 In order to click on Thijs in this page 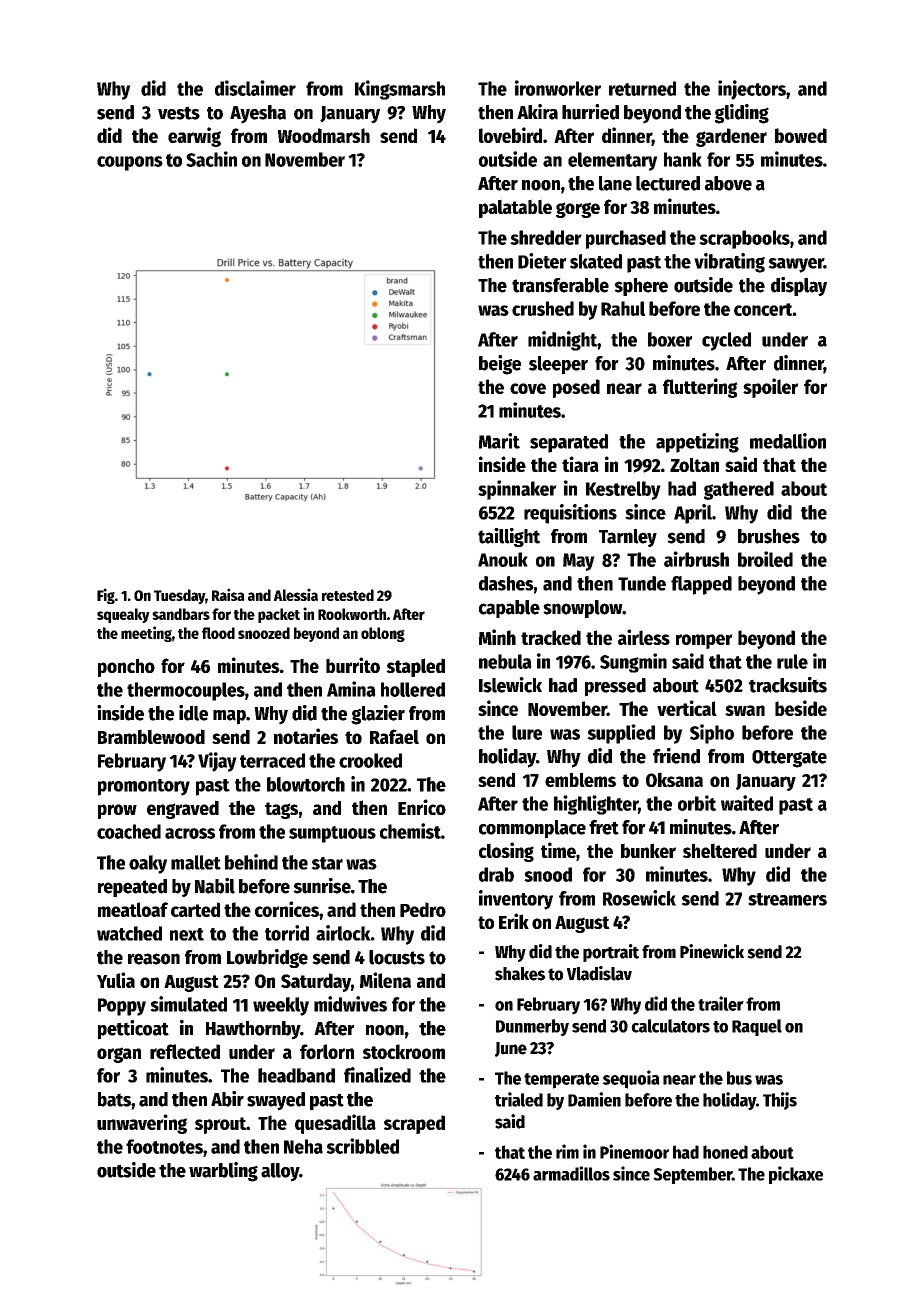, I will do `click(780, 1101)`.
